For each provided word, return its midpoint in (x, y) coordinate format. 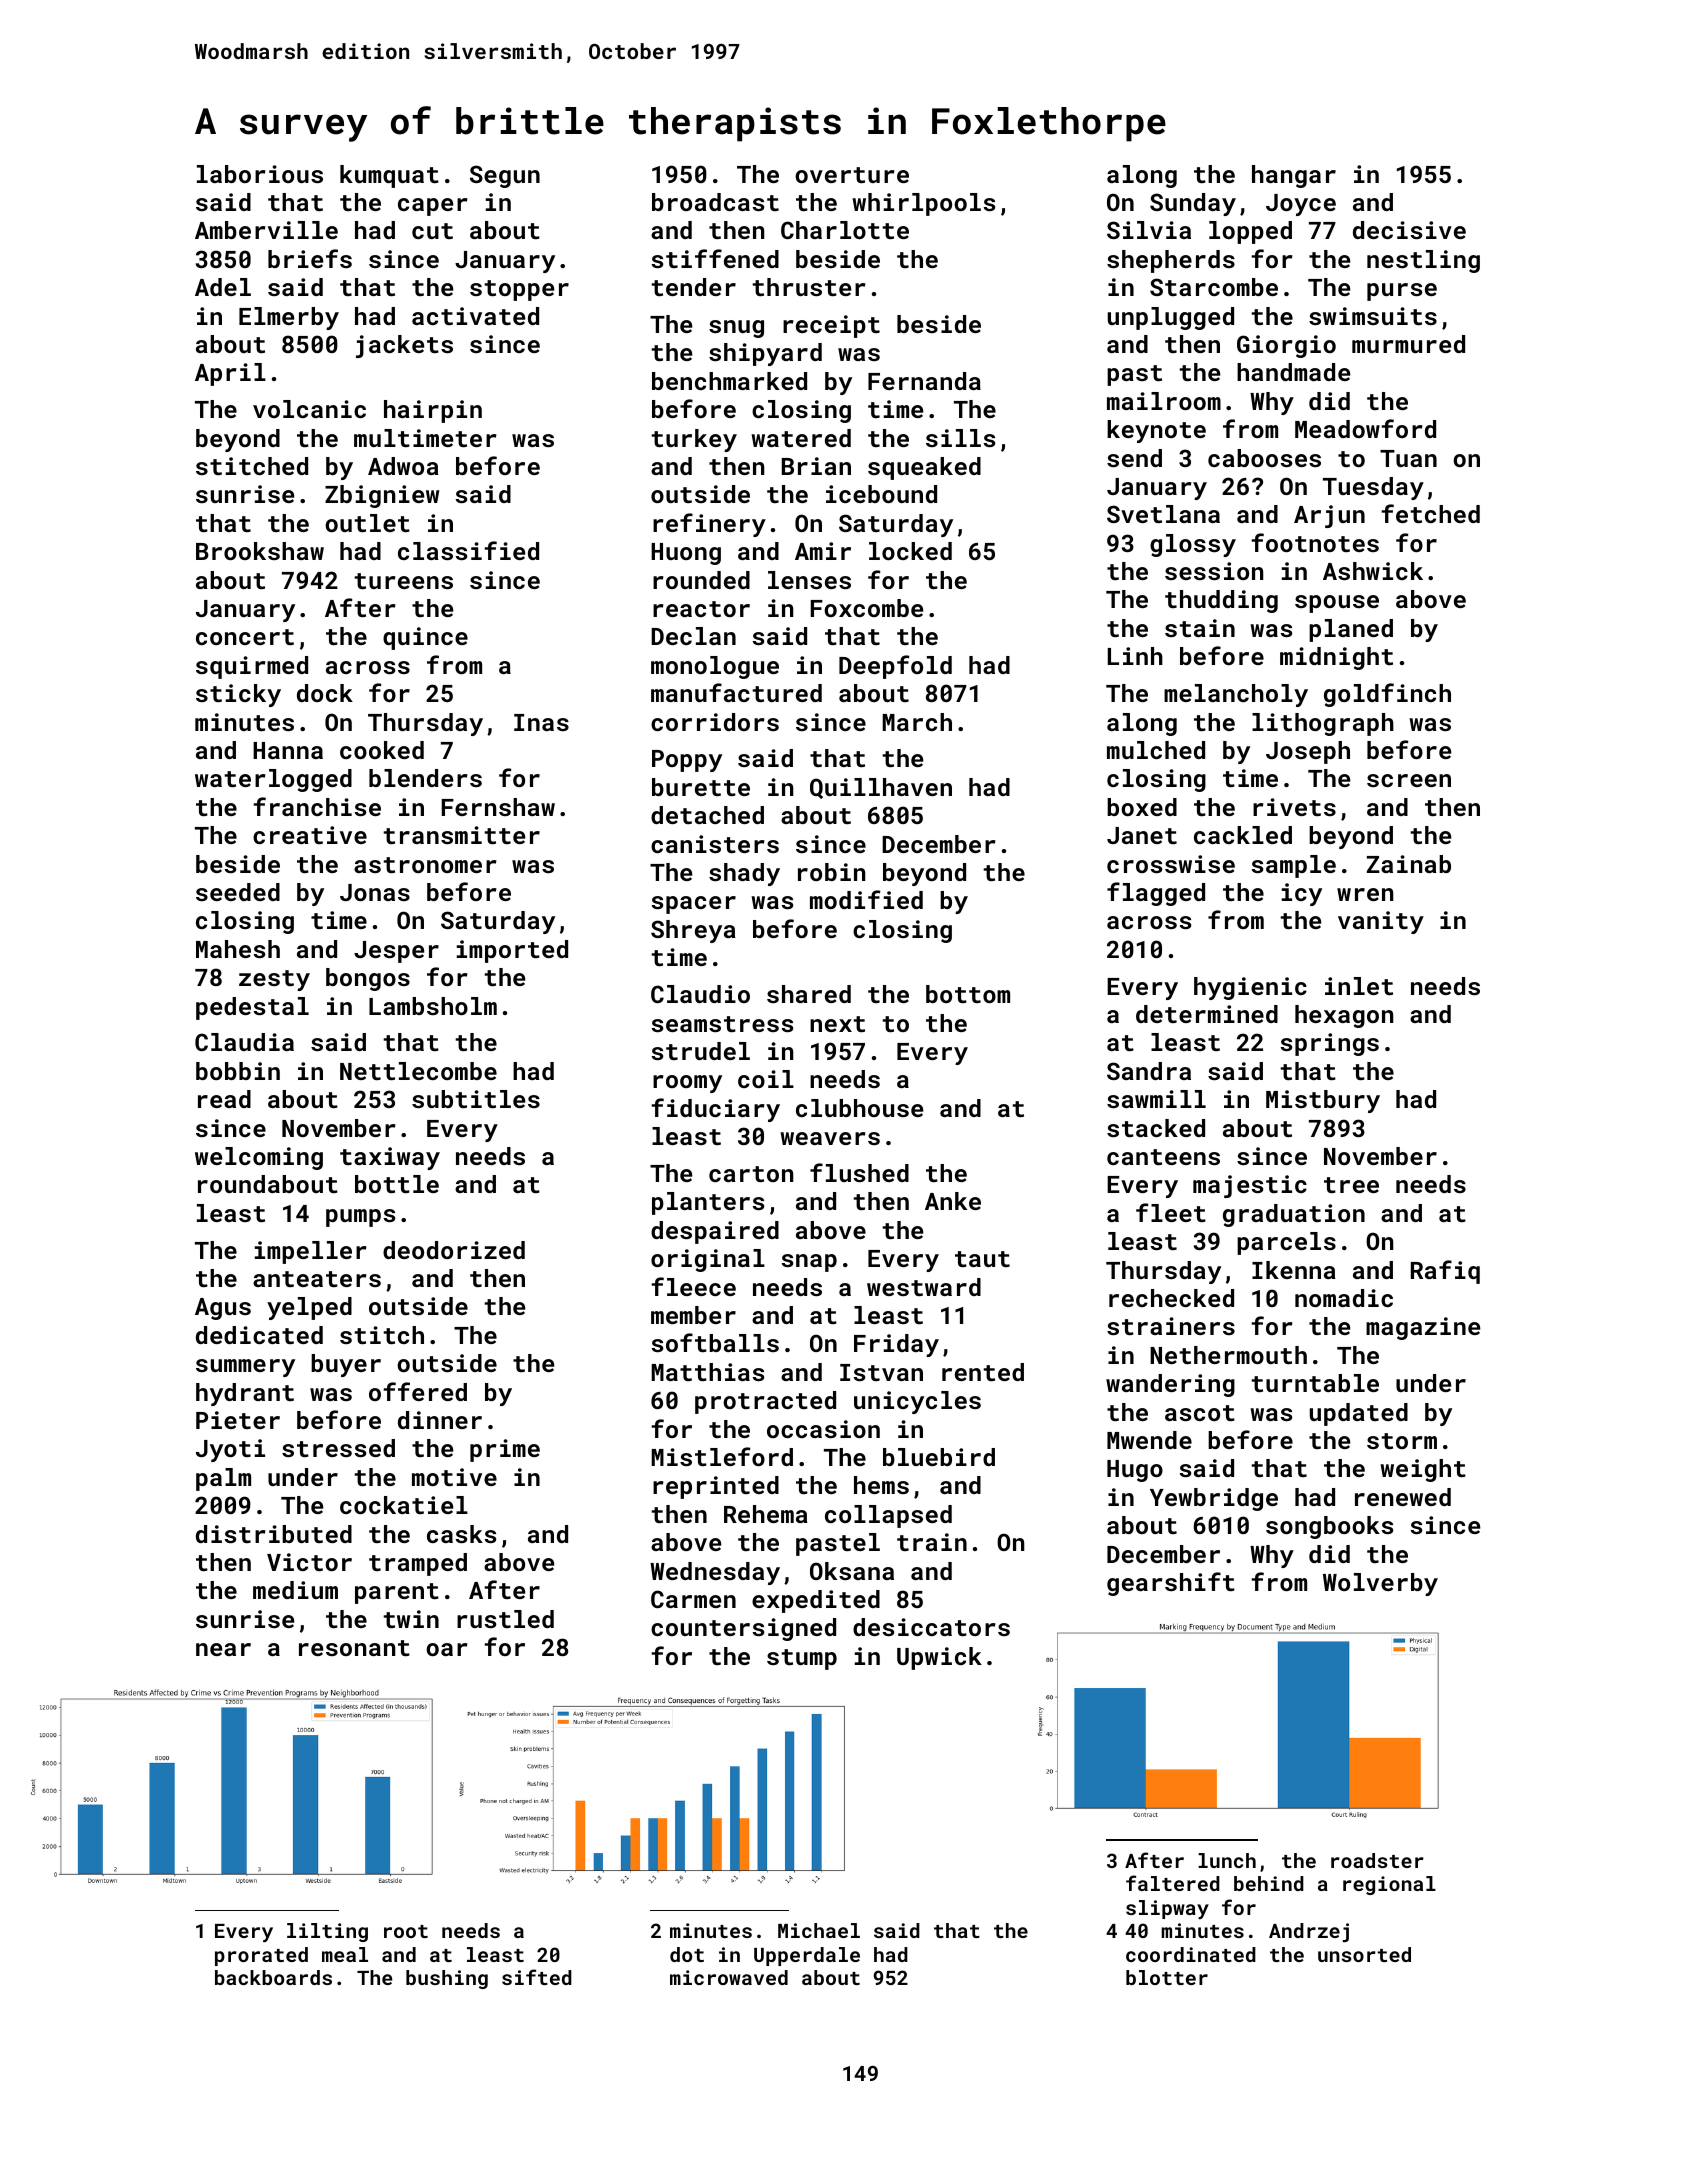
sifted (537, 1977)
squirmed (252, 667)
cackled (1243, 835)
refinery (709, 525)
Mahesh (238, 949)
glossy (1193, 545)
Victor (309, 1562)
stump (802, 1659)
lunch (1227, 1860)
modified (866, 899)
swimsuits (1373, 316)
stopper (519, 290)
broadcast (715, 202)
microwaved (729, 1977)
